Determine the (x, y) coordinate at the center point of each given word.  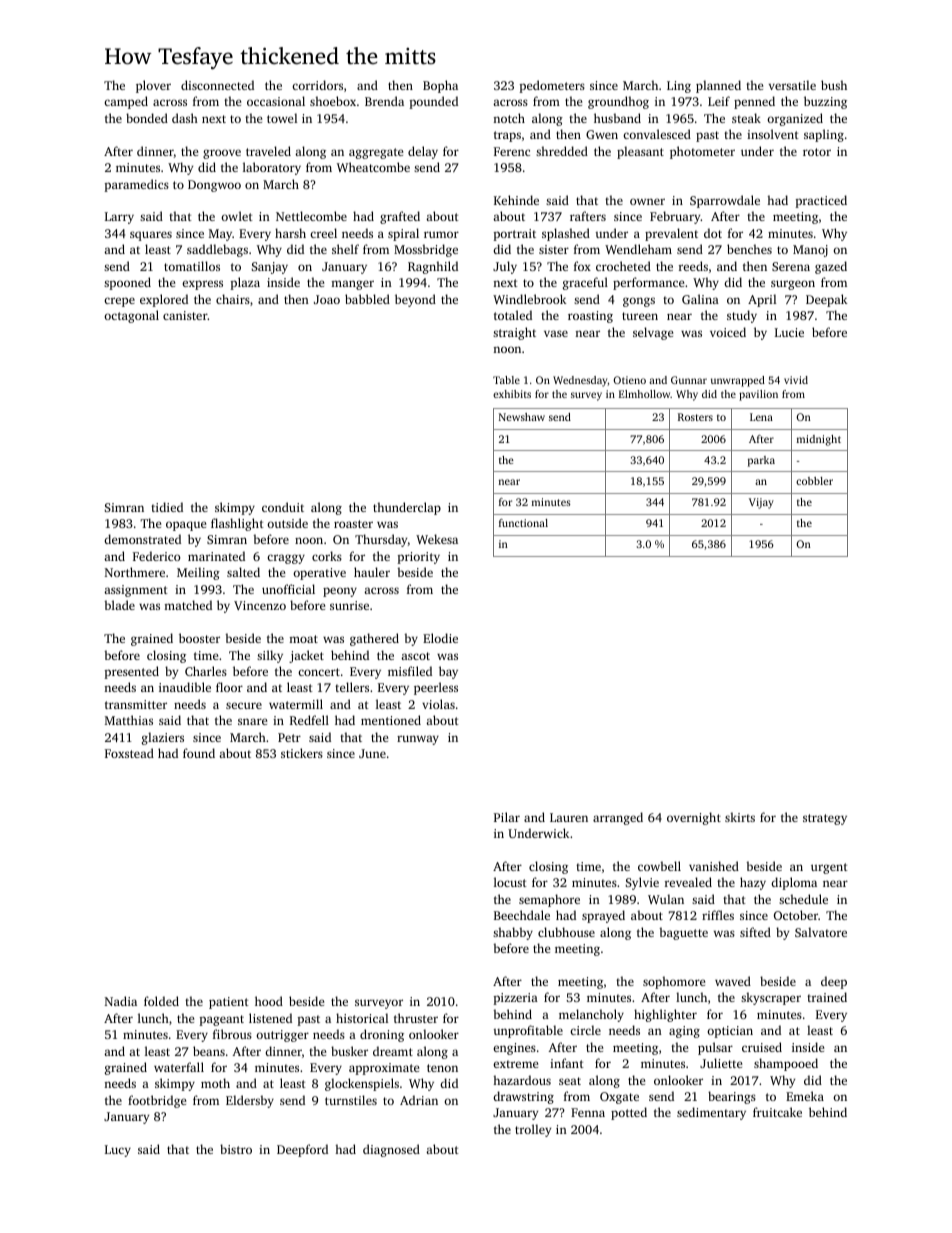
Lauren (569, 817)
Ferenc (512, 151)
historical (362, 1018)
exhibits (512, 394)
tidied (167, 507)
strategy (825, 819)
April (762, 300)
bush (834, 85)
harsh (290, 233)
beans (209, 1051)
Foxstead (129, 753)
